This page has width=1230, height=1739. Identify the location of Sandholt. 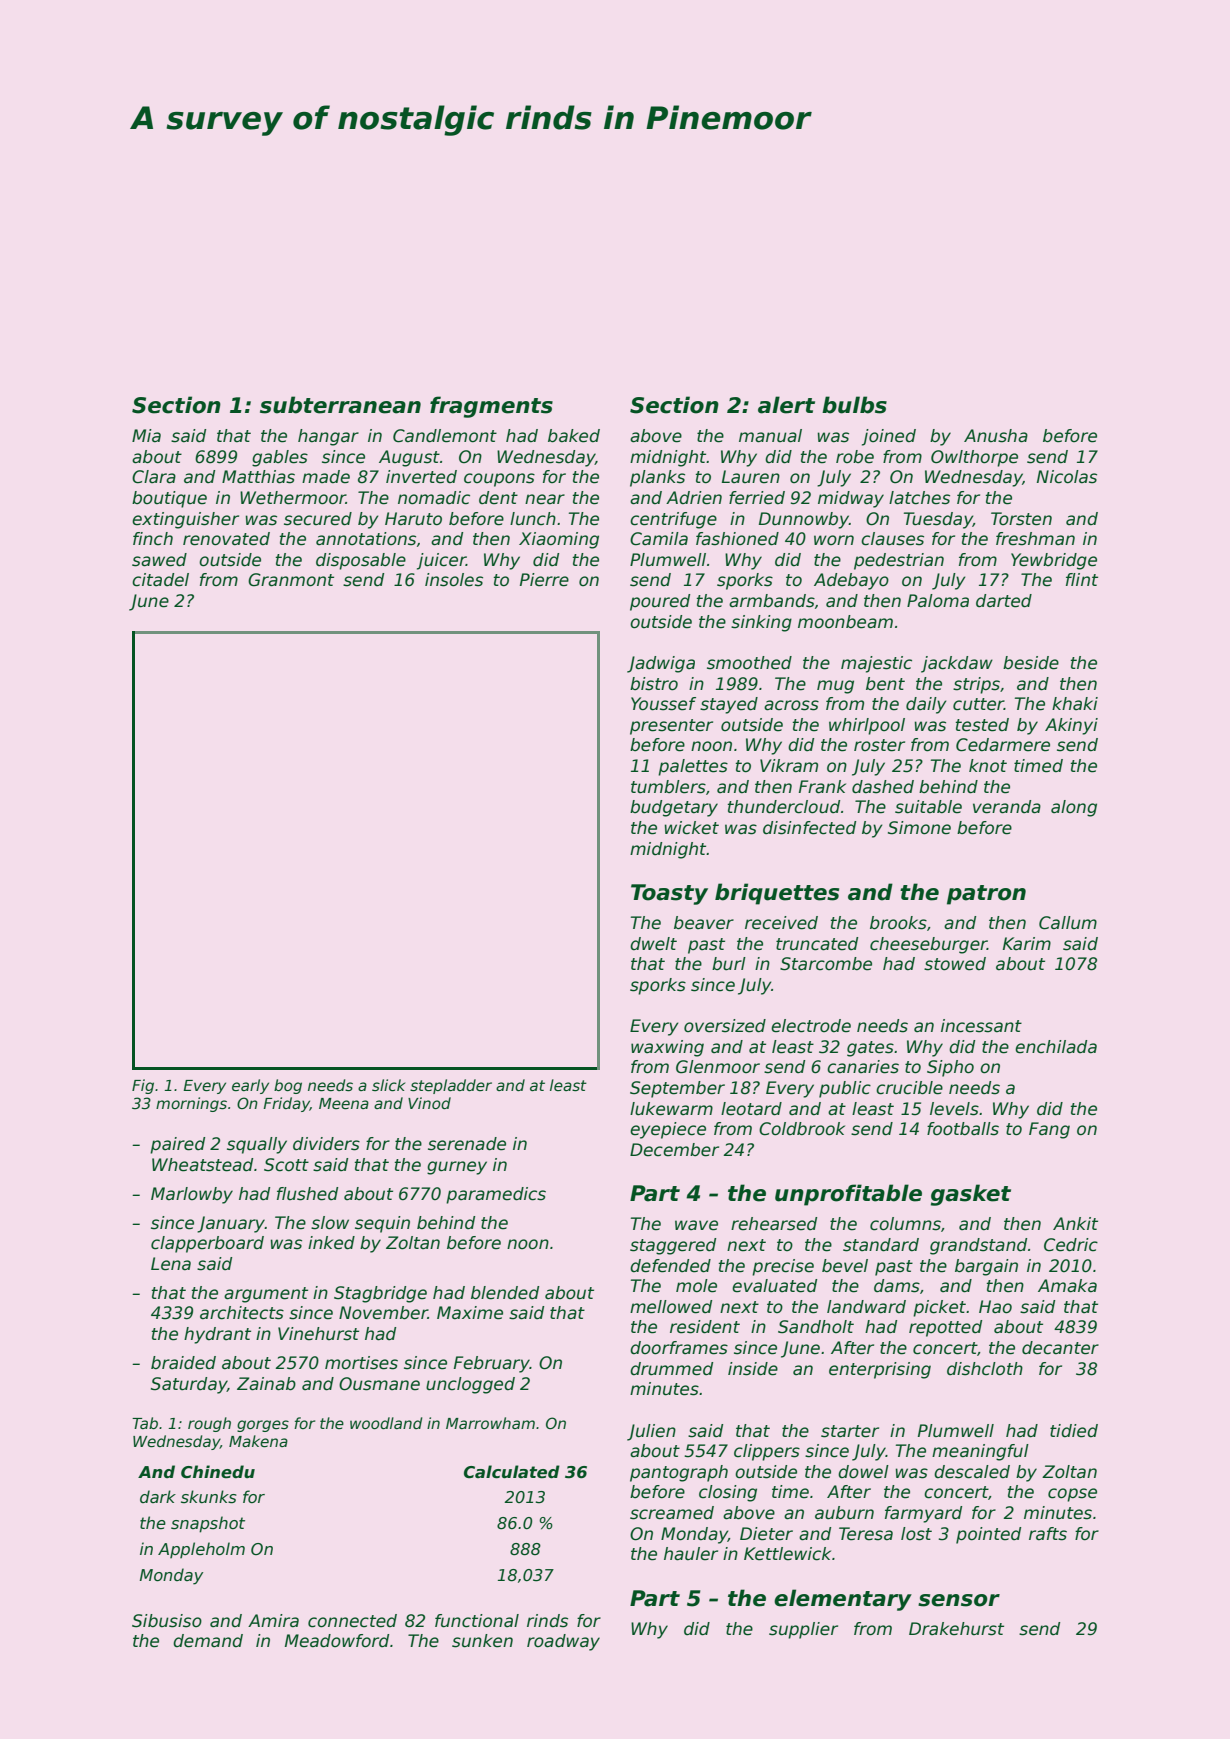
(816, 1327).
